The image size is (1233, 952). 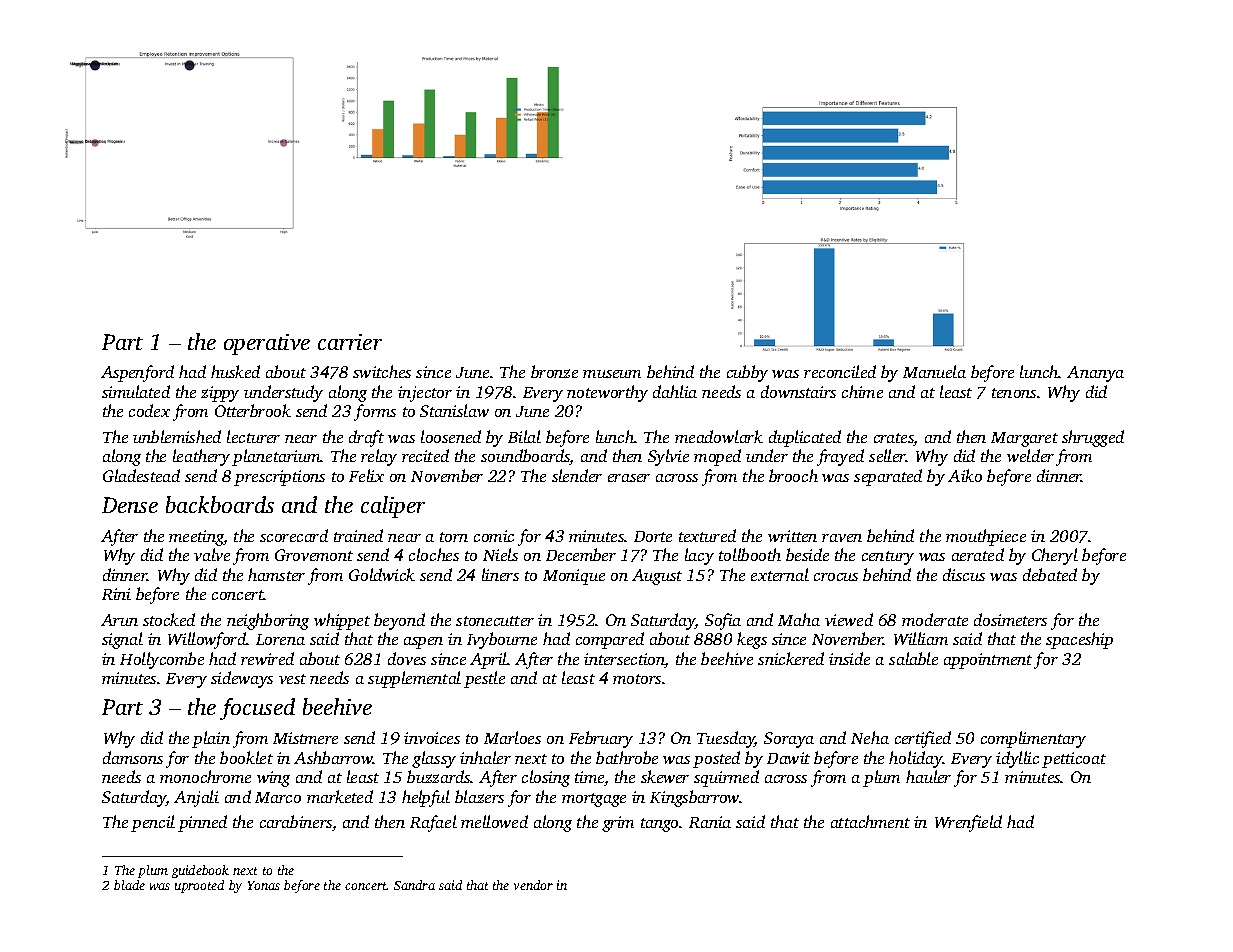 What do you see at coordinates (205, 776) in the document?
I see `monochrome` at bounding box center [205, 776].
